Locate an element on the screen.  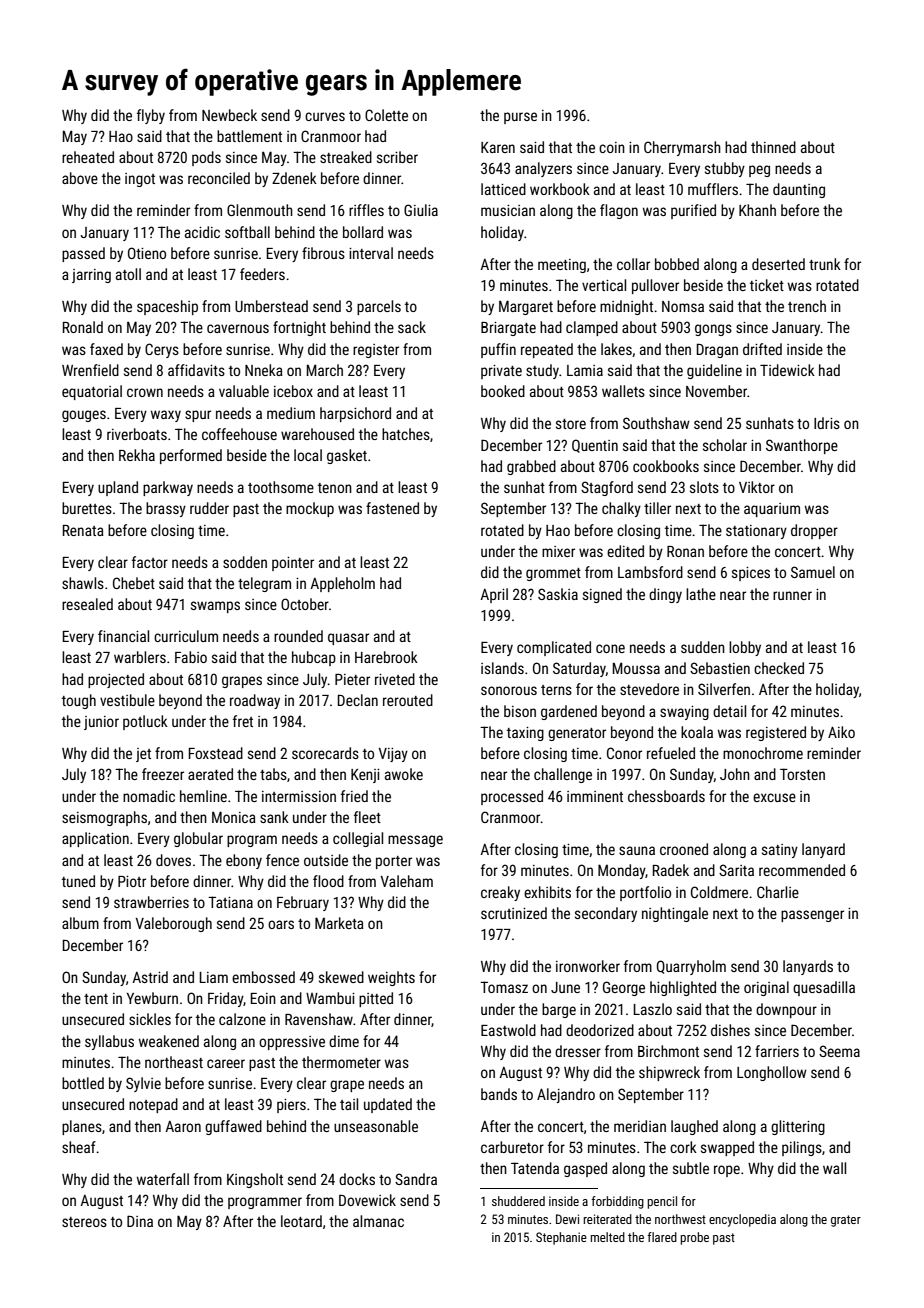
grater is located at coordinates (846, 1221).
